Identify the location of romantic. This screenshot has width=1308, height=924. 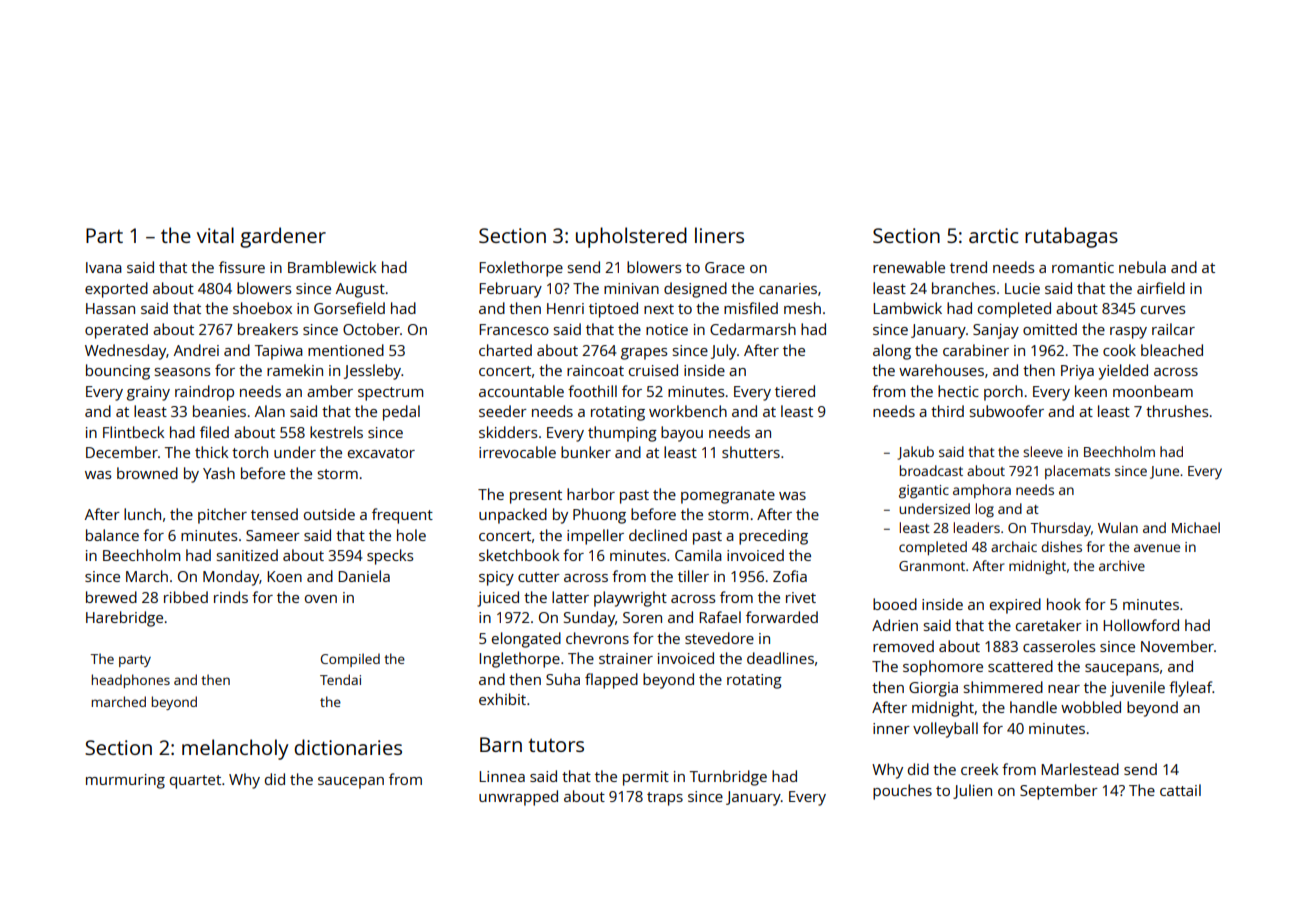
(1083, 267).
